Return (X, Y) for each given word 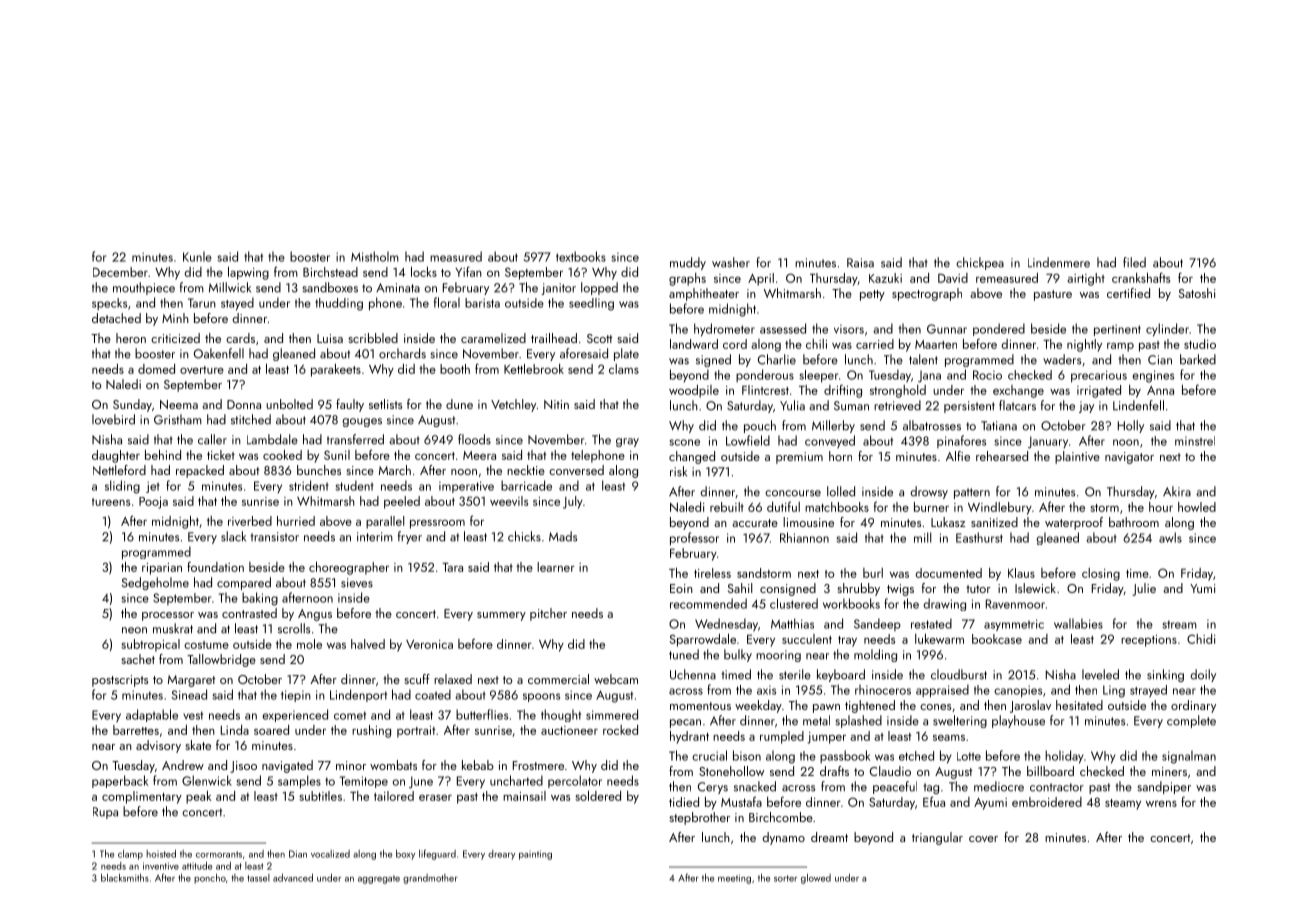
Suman (851, 406)
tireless (712, 573)
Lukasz (948, 522)
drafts (834, 771)
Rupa (105, 813)
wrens (1161, 804)
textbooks (581, 256)
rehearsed (1002, 456)
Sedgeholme (155, 583)
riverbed (250, 521)
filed (1134, 262)
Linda (235, 730)
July (573, 502)
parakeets (336, 370)
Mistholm (375, 256)
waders (1062, 359)
